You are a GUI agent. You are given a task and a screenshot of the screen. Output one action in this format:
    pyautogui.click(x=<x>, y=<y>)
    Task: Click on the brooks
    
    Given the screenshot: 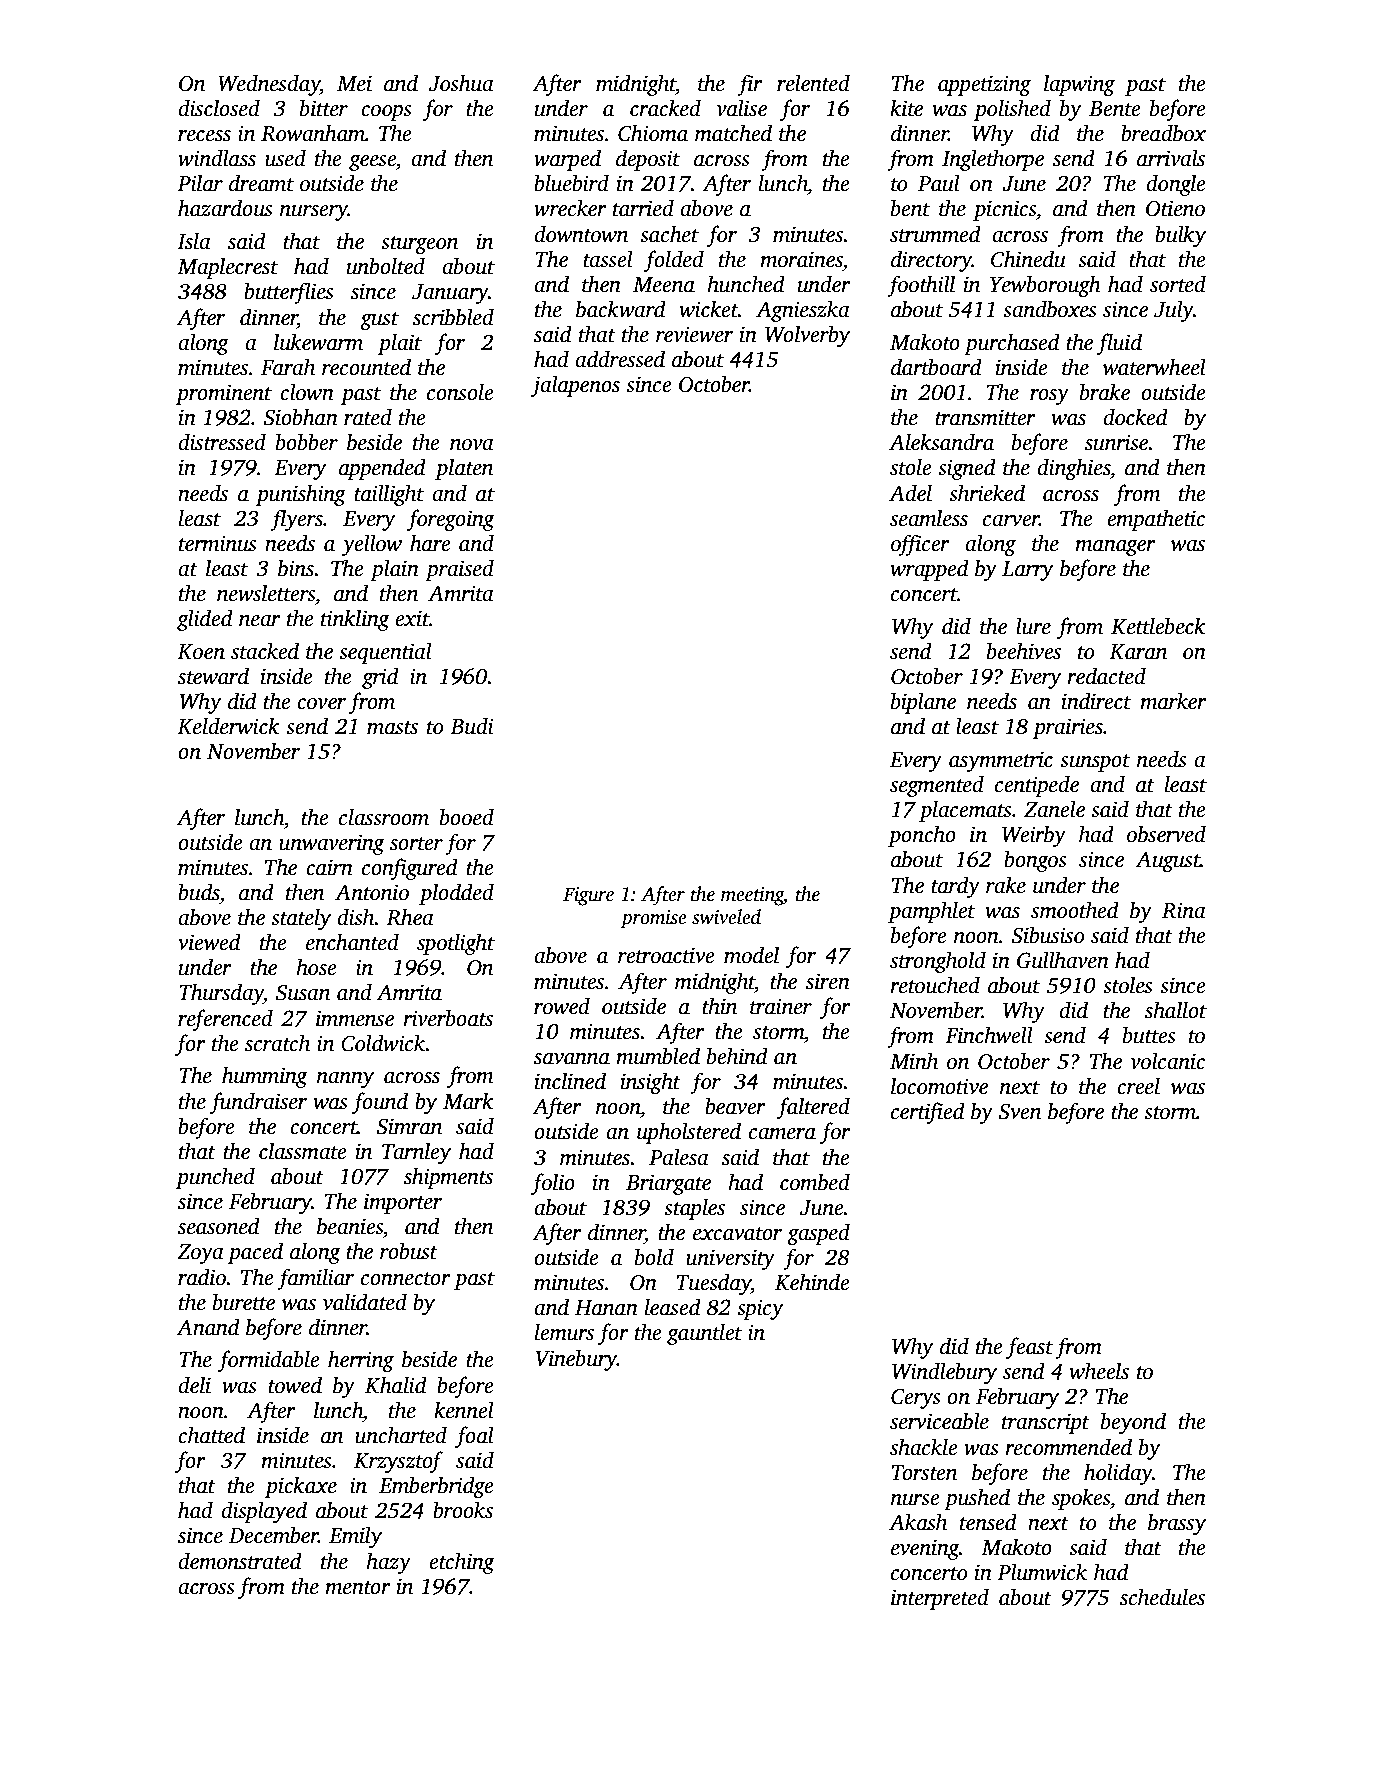 What is the action you would take?
    pyautogui.click(x=463, y=1510)
